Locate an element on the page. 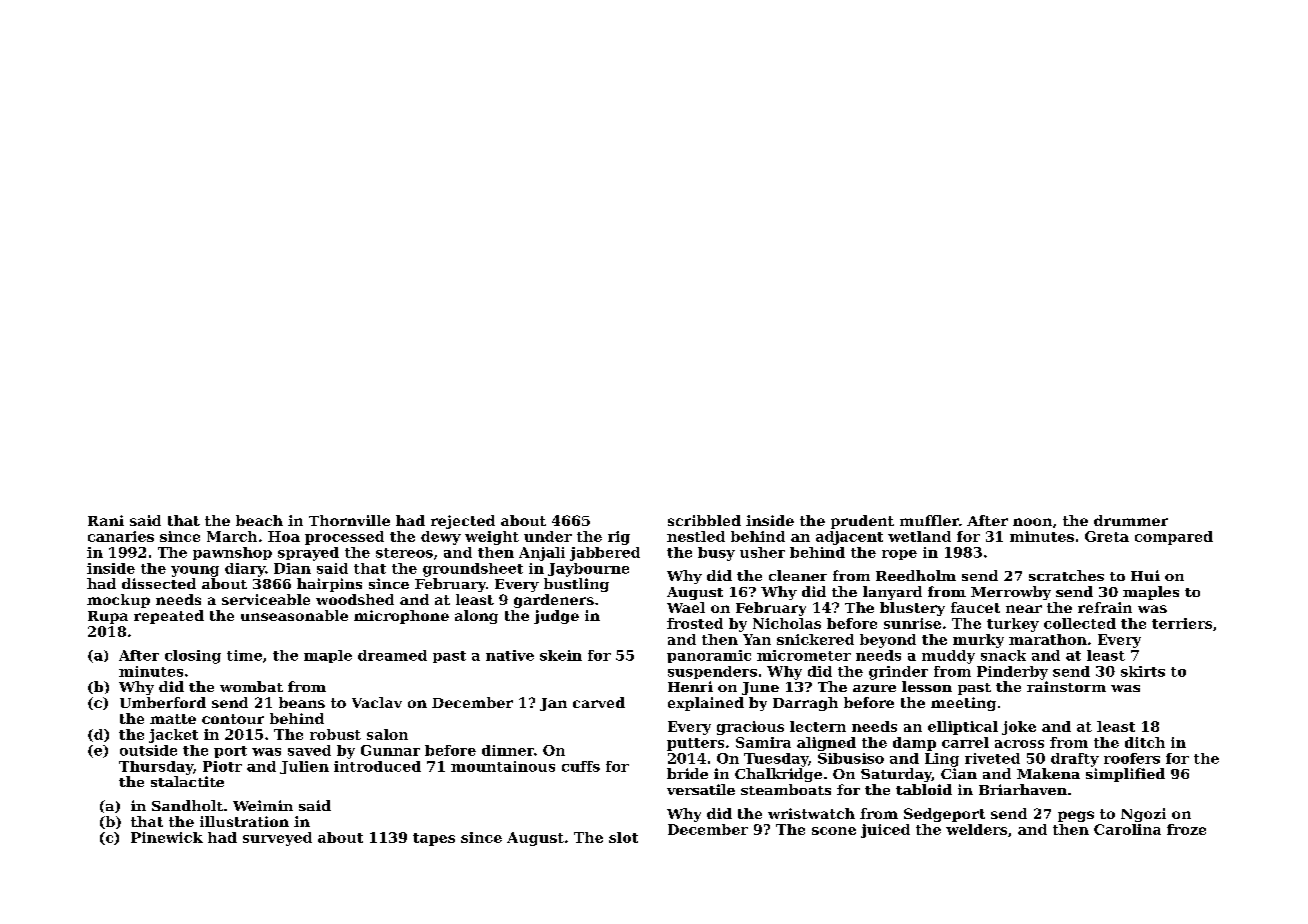  panoramic is located at coordinates (709, 656).
